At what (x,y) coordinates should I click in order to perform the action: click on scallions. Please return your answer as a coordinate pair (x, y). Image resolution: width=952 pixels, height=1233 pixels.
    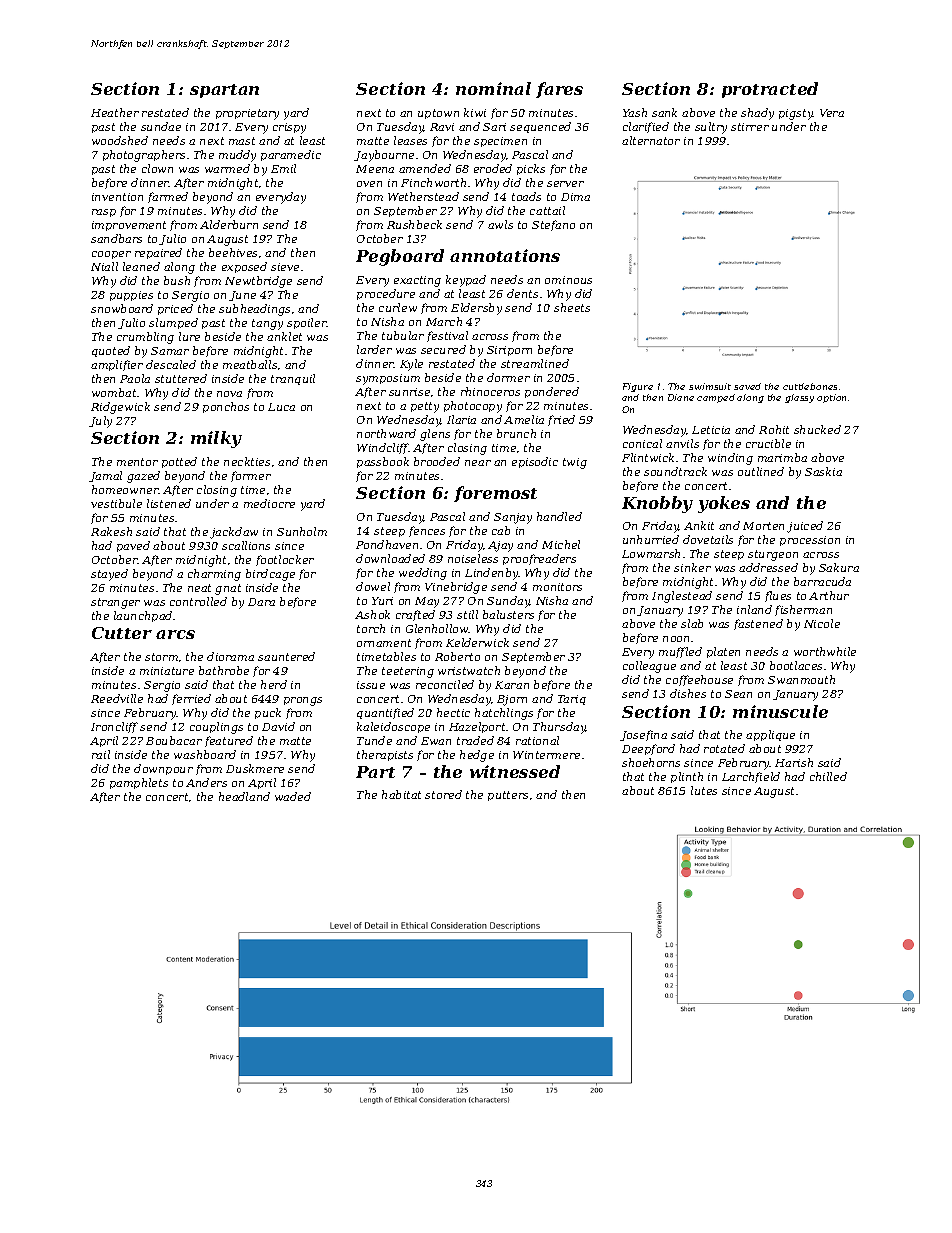
    Looking at the image, I should click on (246, 545).
